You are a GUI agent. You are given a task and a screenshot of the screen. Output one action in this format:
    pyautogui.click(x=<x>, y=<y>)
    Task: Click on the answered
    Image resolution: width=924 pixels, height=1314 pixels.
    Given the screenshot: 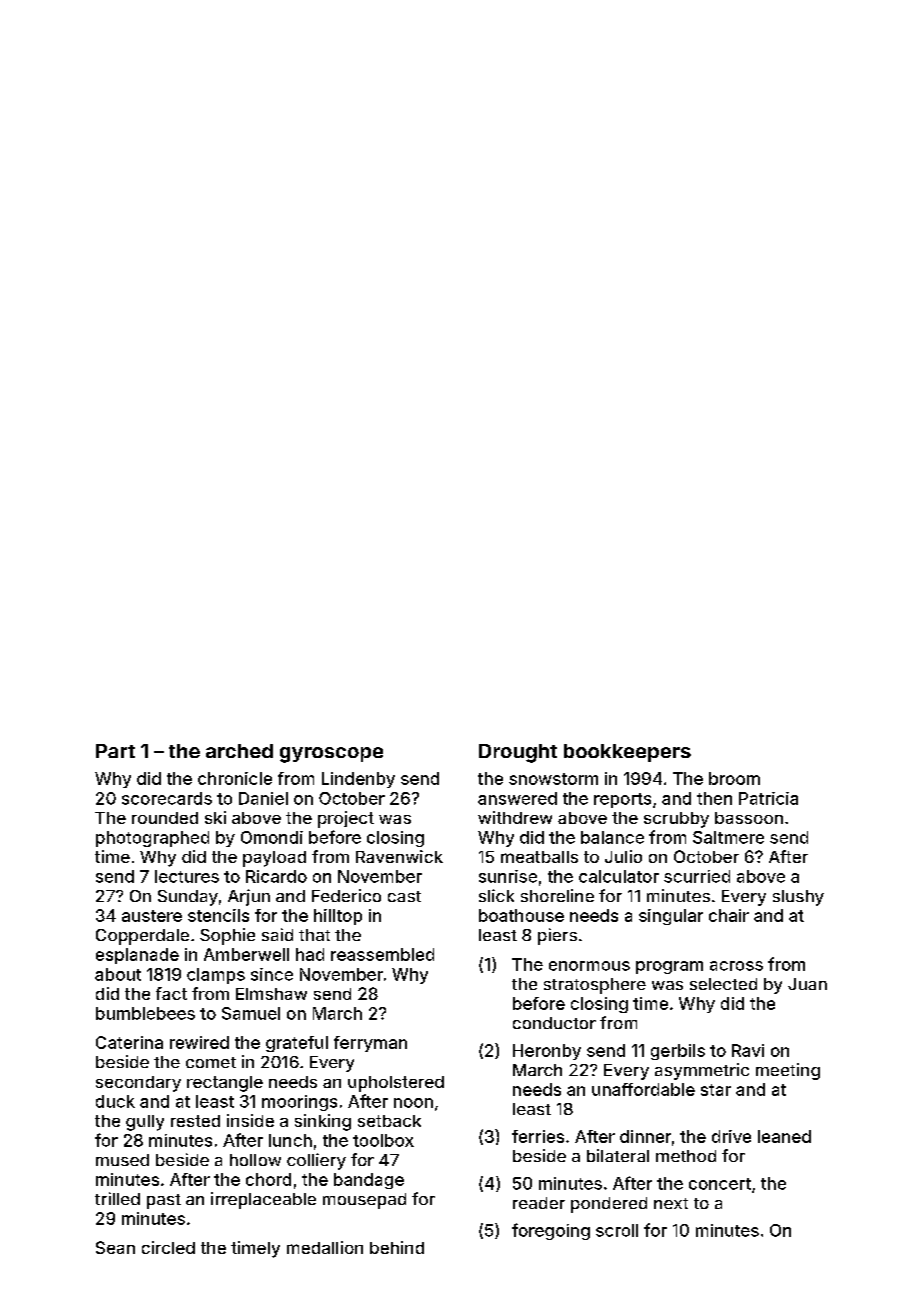 What is the action you would take?
    pyautogui.click(x=517, y=798)
